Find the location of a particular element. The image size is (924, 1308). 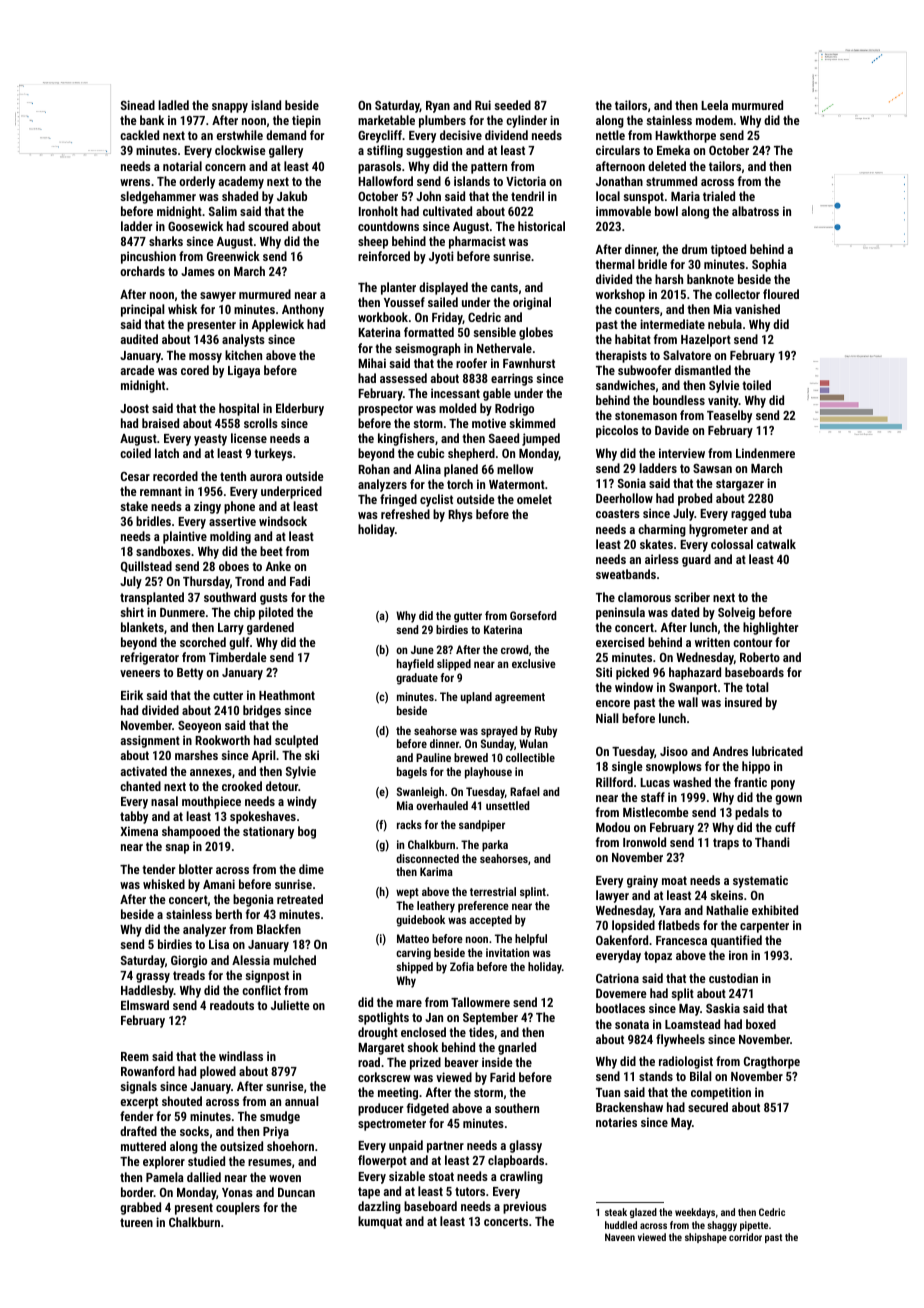

annual is located at coordinates (302, 1101).
